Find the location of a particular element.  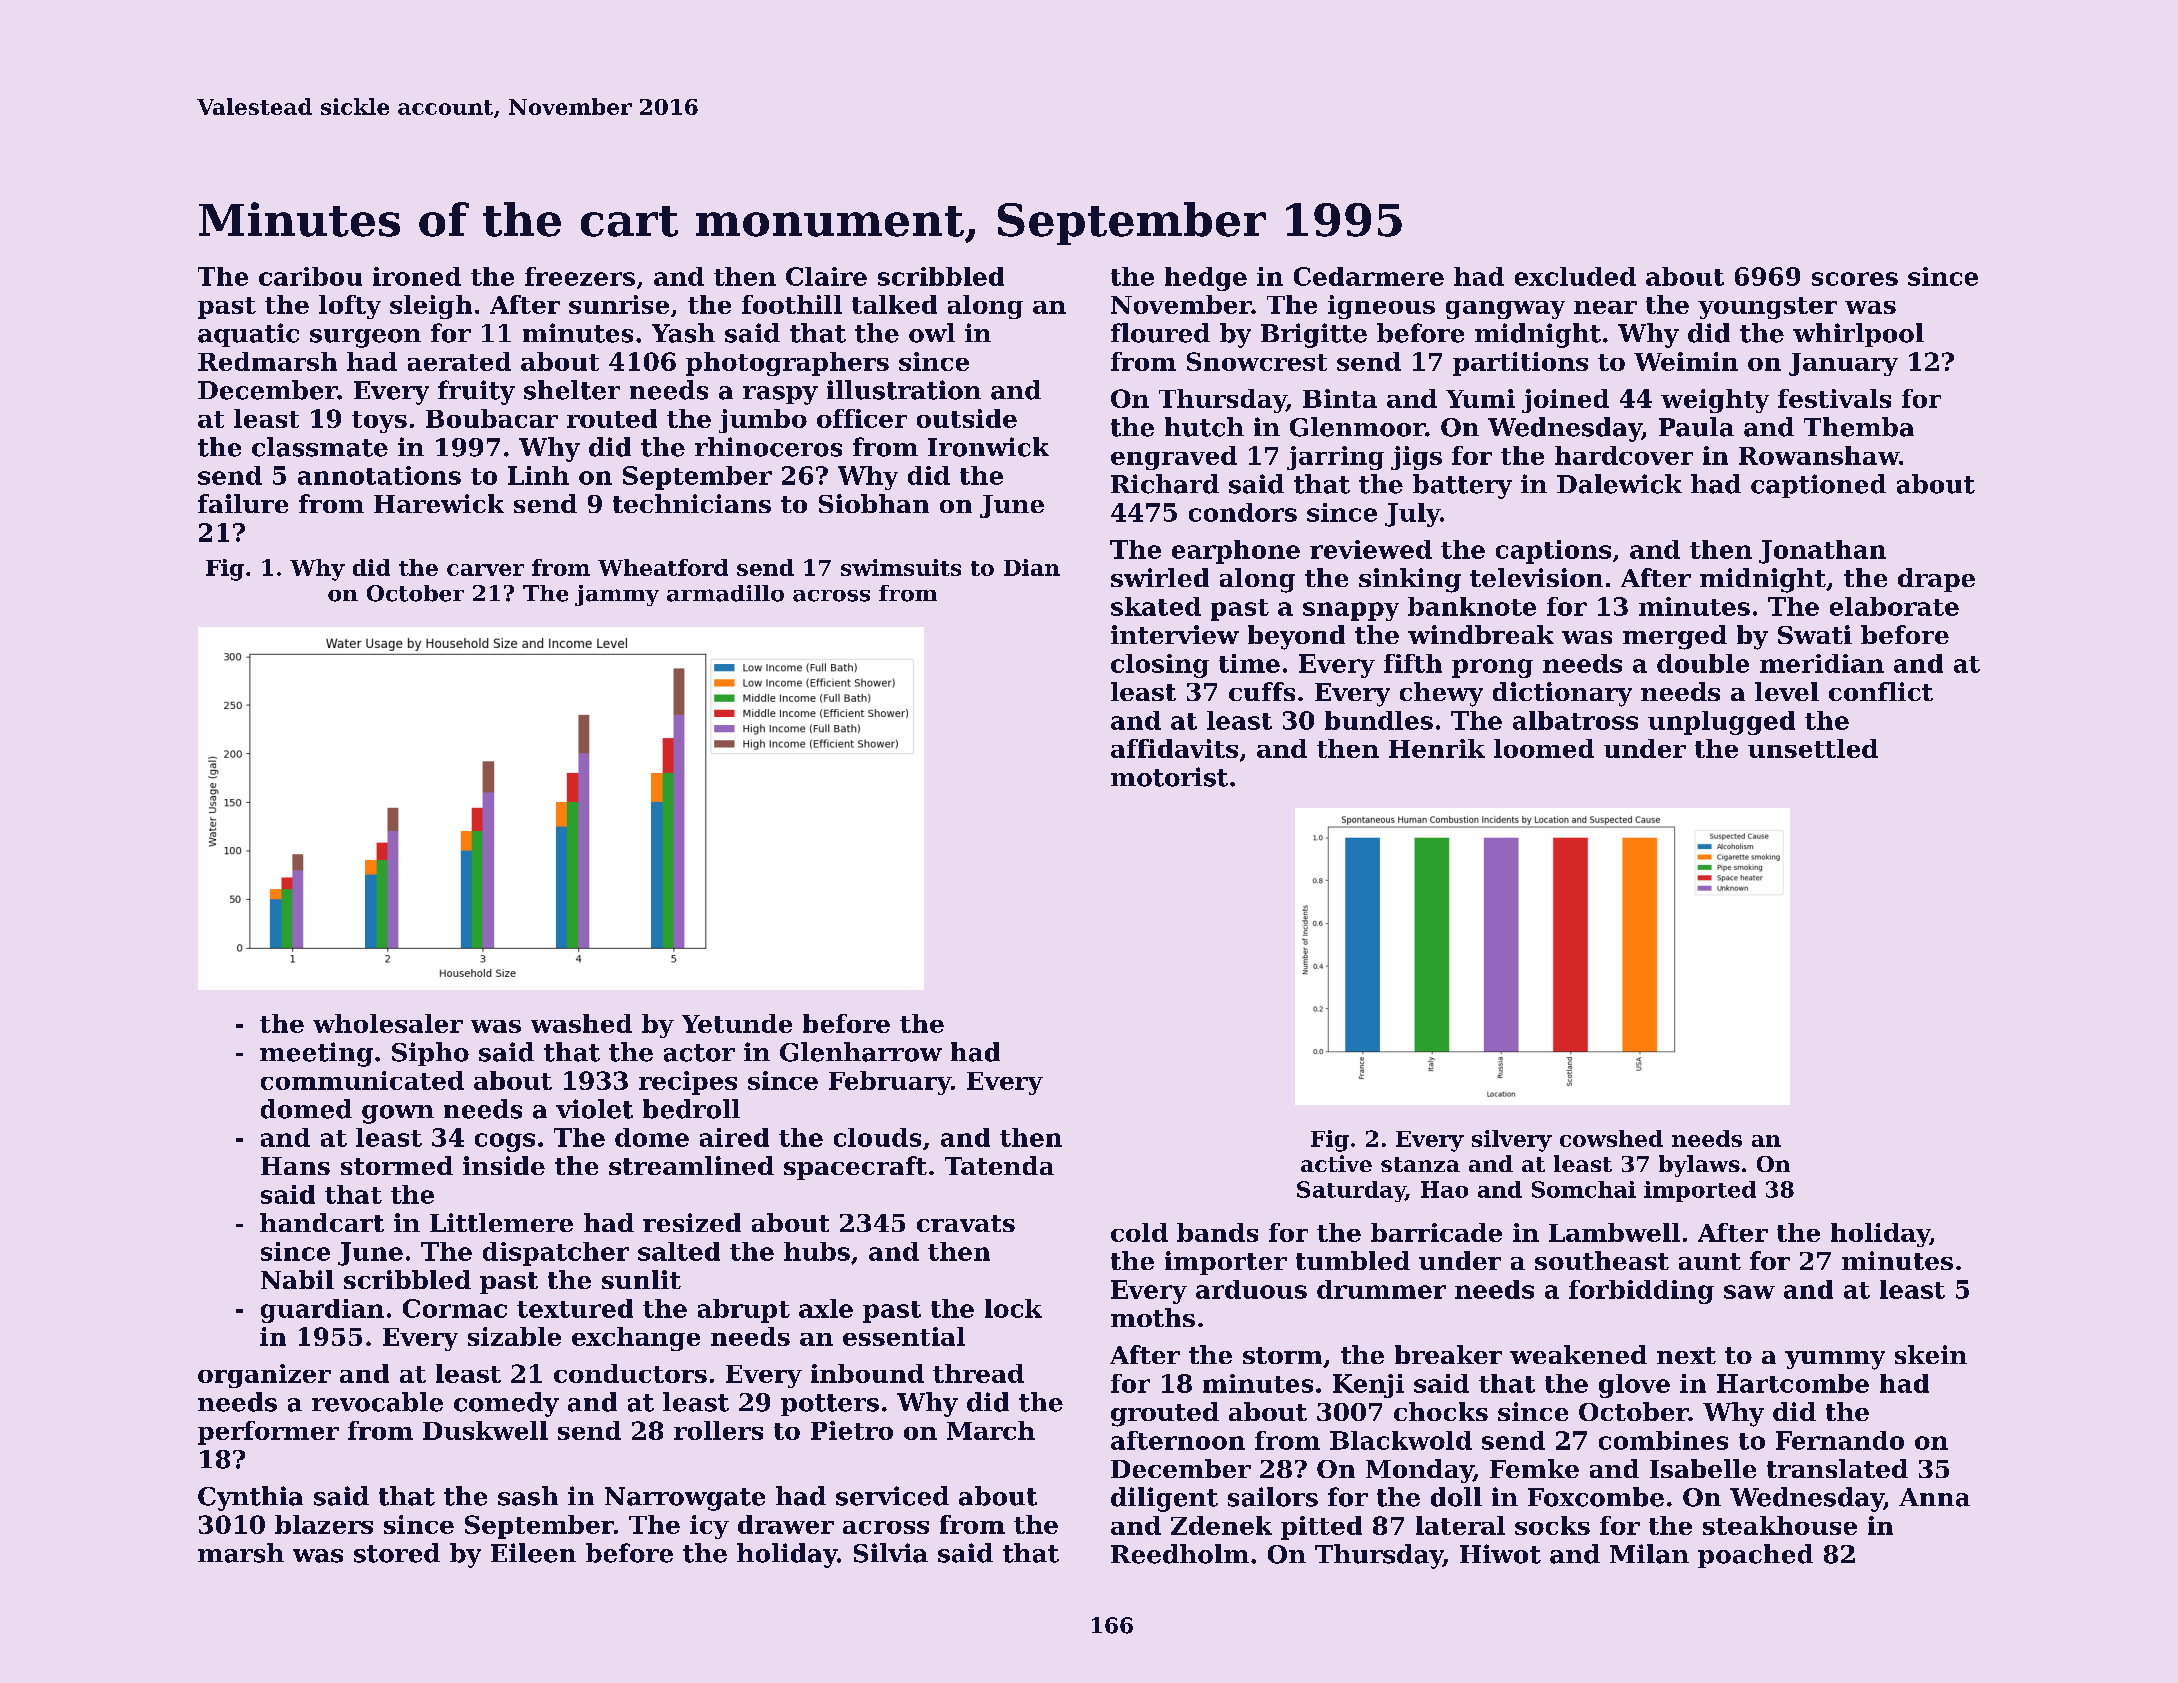

illustration is located at coordinates (904, 390).
